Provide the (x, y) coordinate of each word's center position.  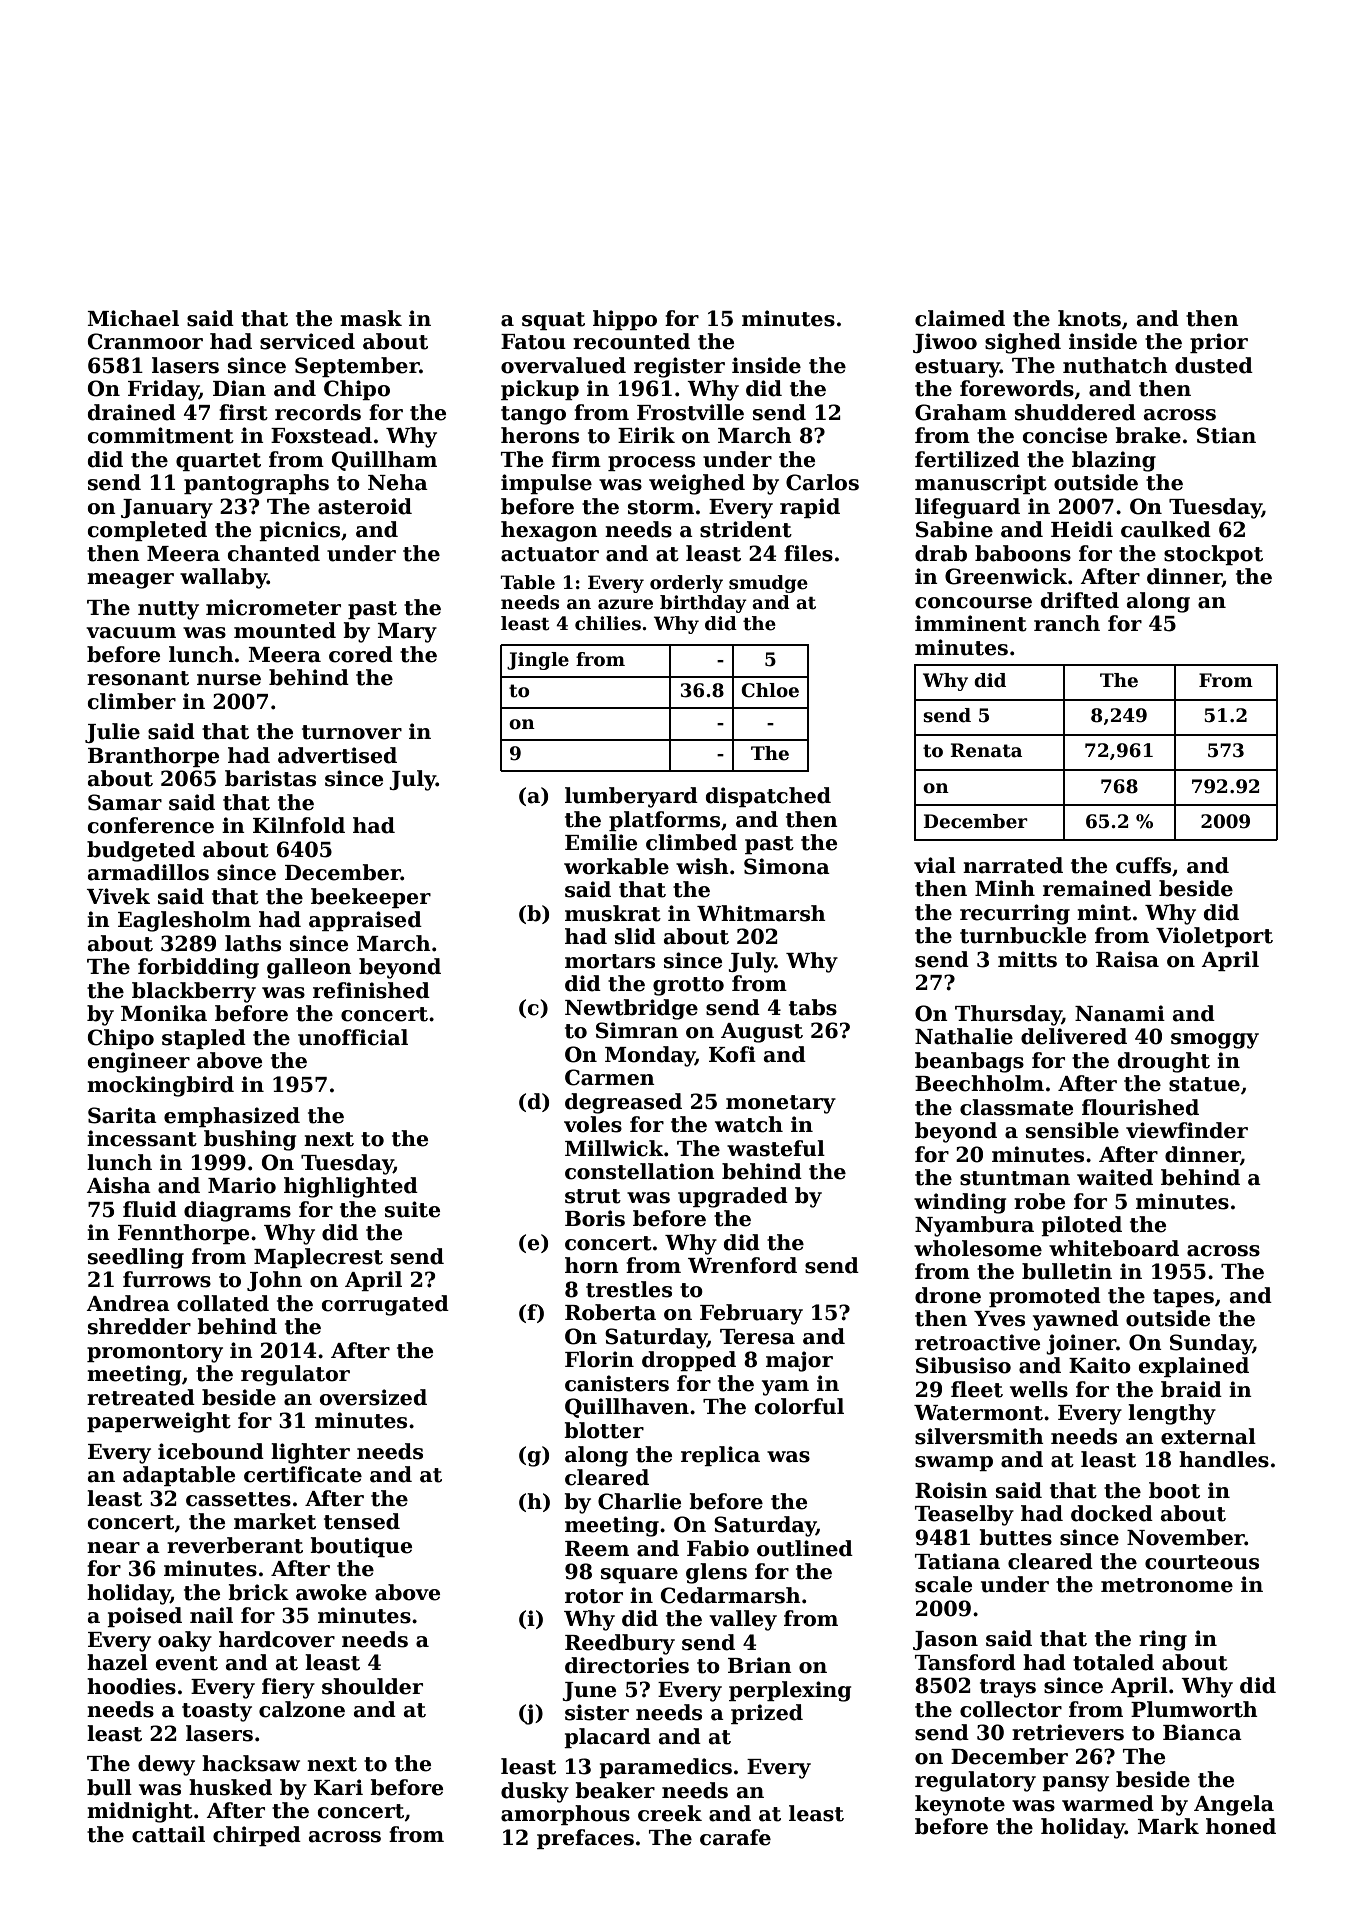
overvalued (563, 365)
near (113, 1548)
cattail (168, 1834)
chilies (608, 623)
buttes (1015, 1537)
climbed (691, 842)
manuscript (981, 484)
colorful (799, 1406)
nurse (229, 680)
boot (1174, 1490)
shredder (139, 1326)
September (357, 367)
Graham (961, 412)
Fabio (718, 1548)
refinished (371, 990)
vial (935, 865)
